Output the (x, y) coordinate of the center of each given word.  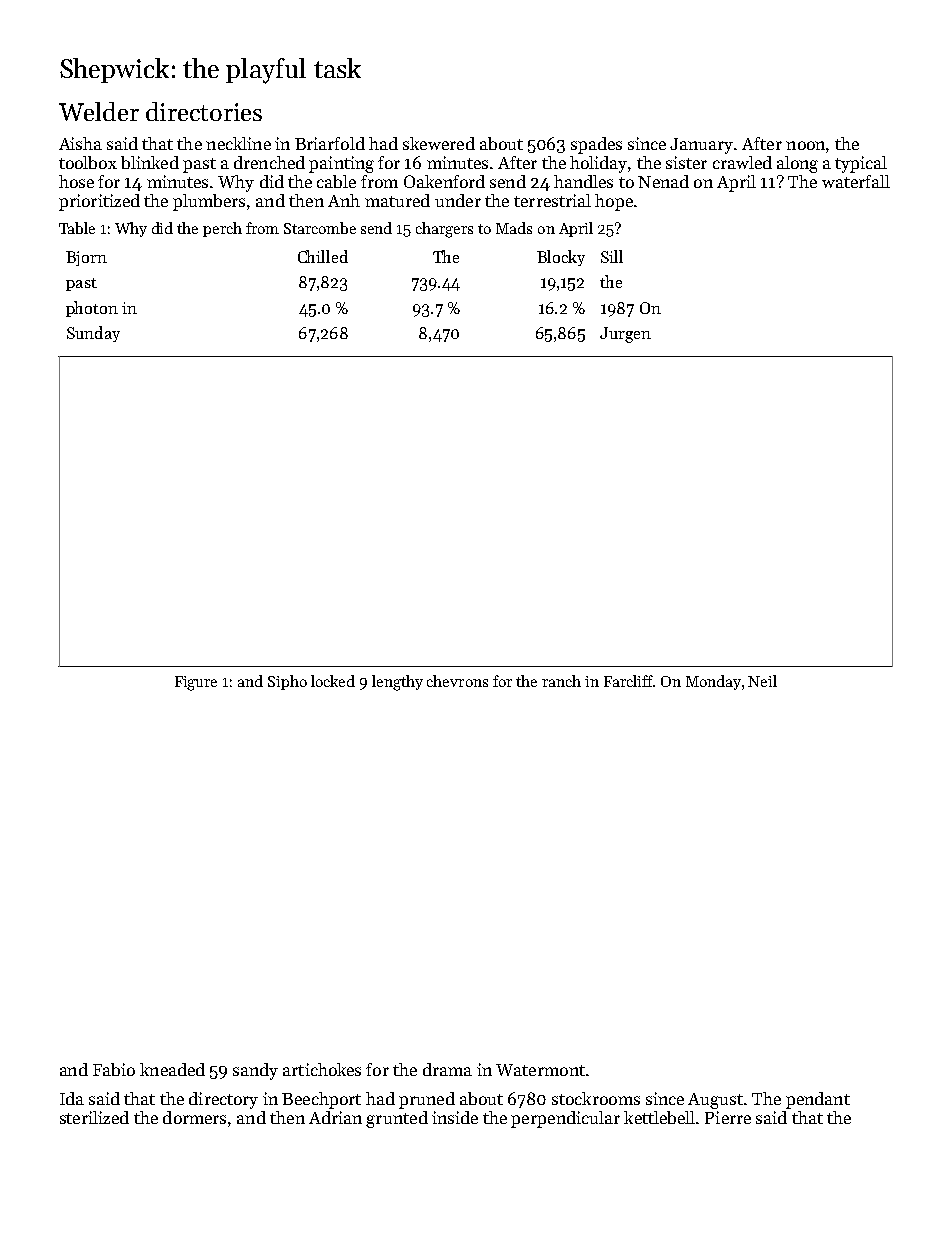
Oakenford (444, 181)
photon (92, 309)
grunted (397, 1119)
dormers (194, 1117)
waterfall (856, 181)
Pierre (728, 1117)
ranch (561, 681)
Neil (762, 681)
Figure (196, 683)
